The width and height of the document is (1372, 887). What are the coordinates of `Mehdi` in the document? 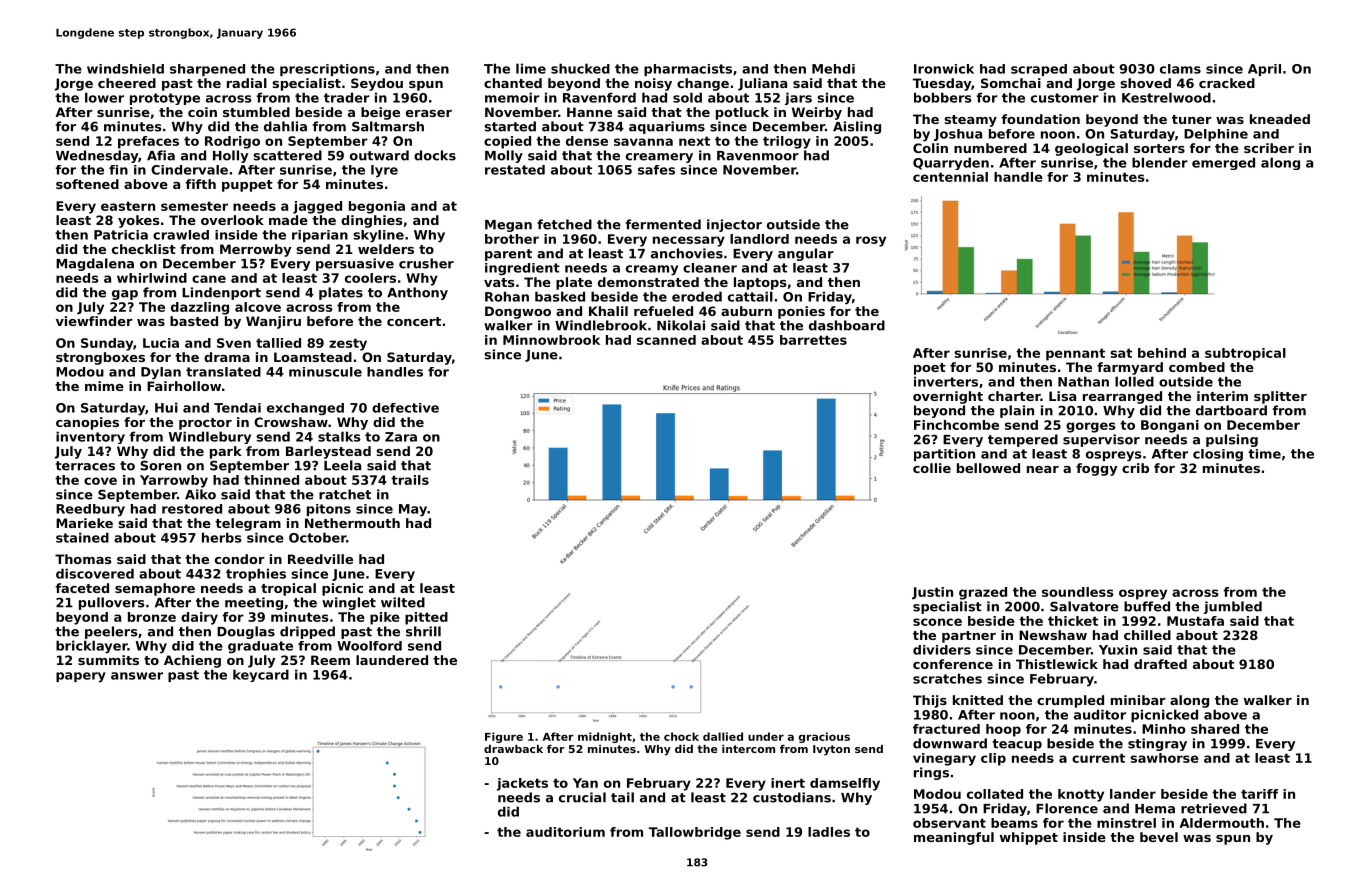 It's located at (833, 69).
